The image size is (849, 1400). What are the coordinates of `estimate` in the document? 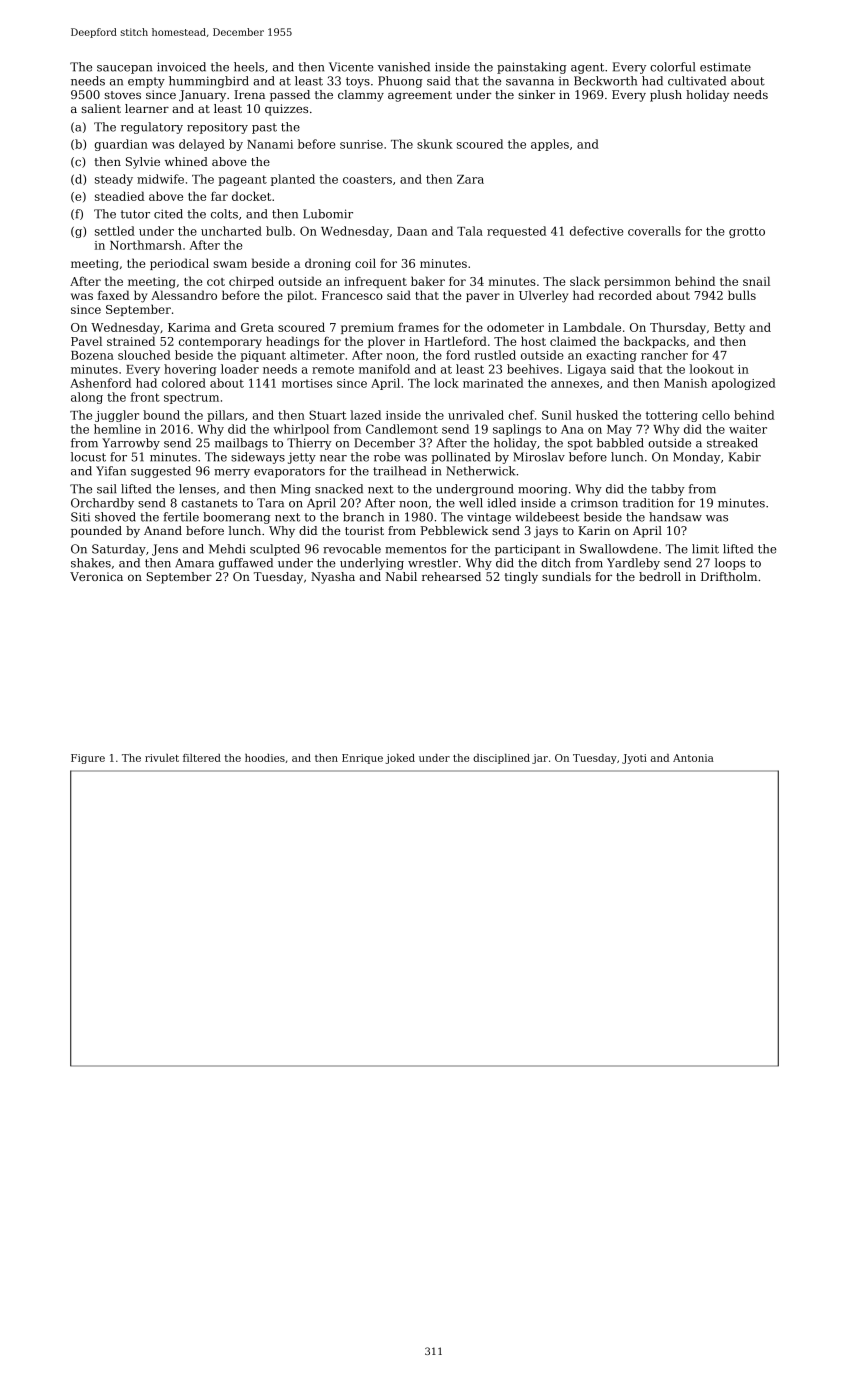 It's located at (725, 67).
